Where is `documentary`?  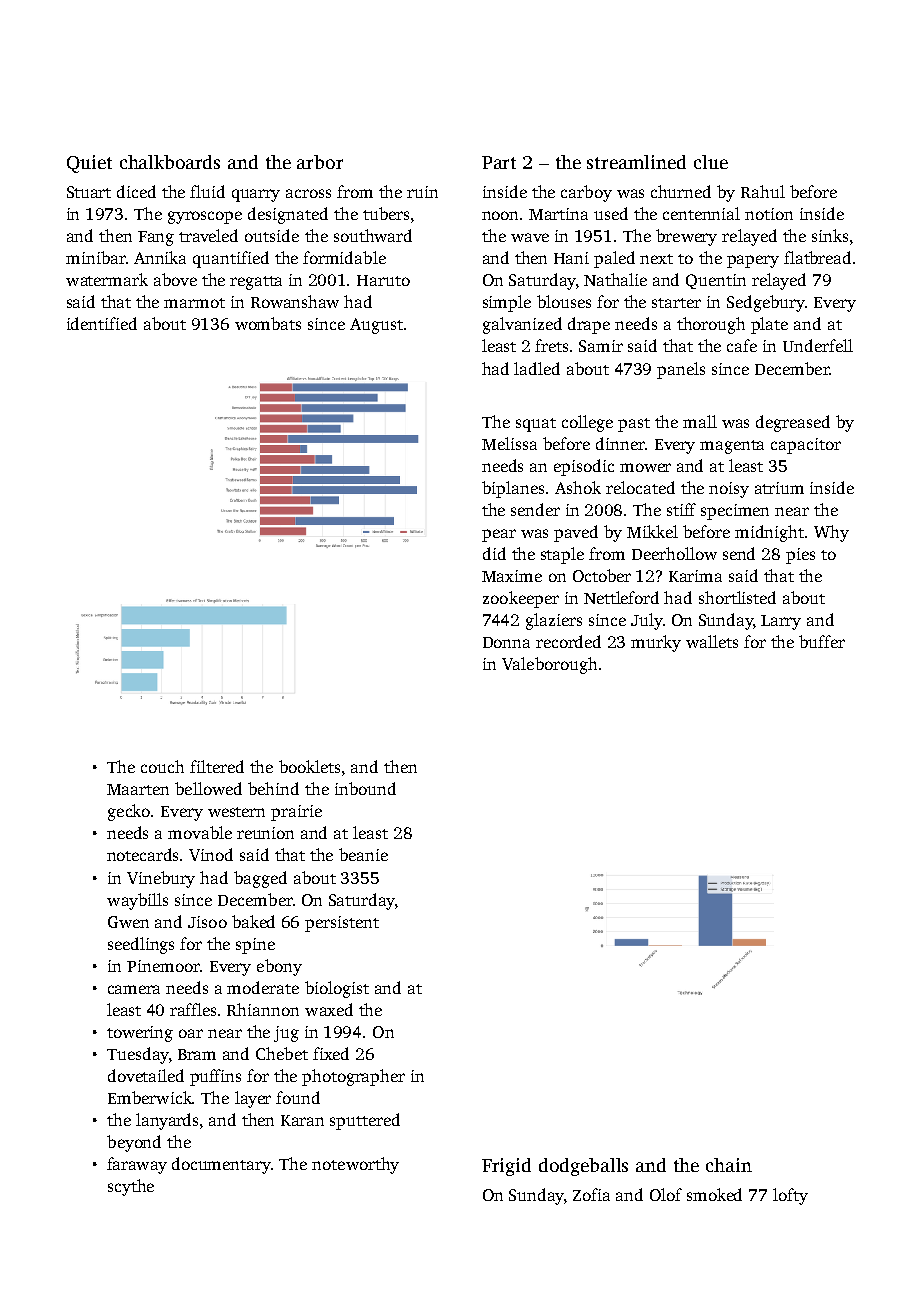 documentary is located at coordinates (221, 1165).
